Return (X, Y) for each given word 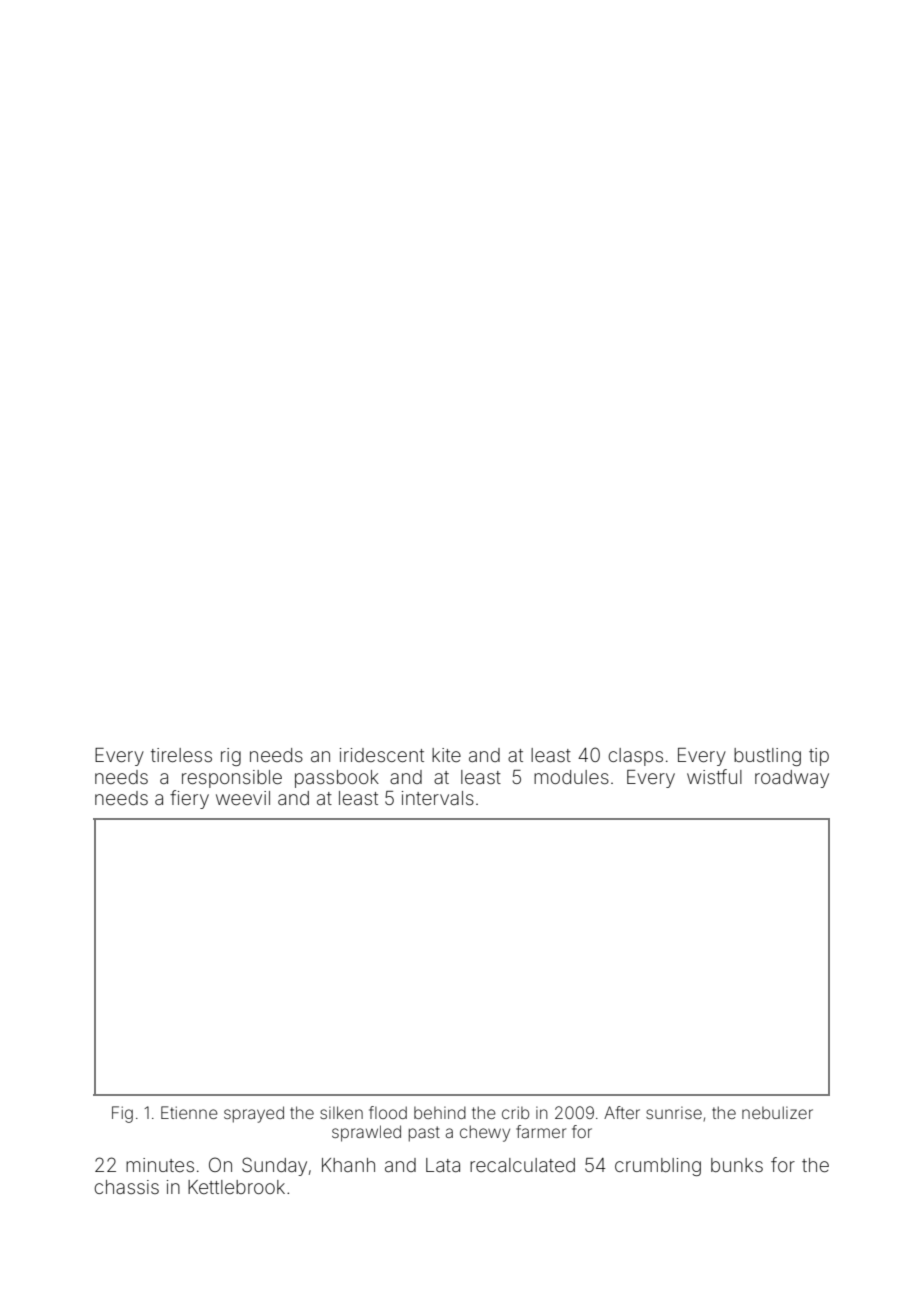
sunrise (674, 1113)
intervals (438, 798)
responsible (232, 779)
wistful (714, 776)
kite (446, 755)
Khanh (348, 1165)
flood (388, 1112)
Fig (122, 1114)
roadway (792, 779)
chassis (126, 1187)
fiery (189, 799)
